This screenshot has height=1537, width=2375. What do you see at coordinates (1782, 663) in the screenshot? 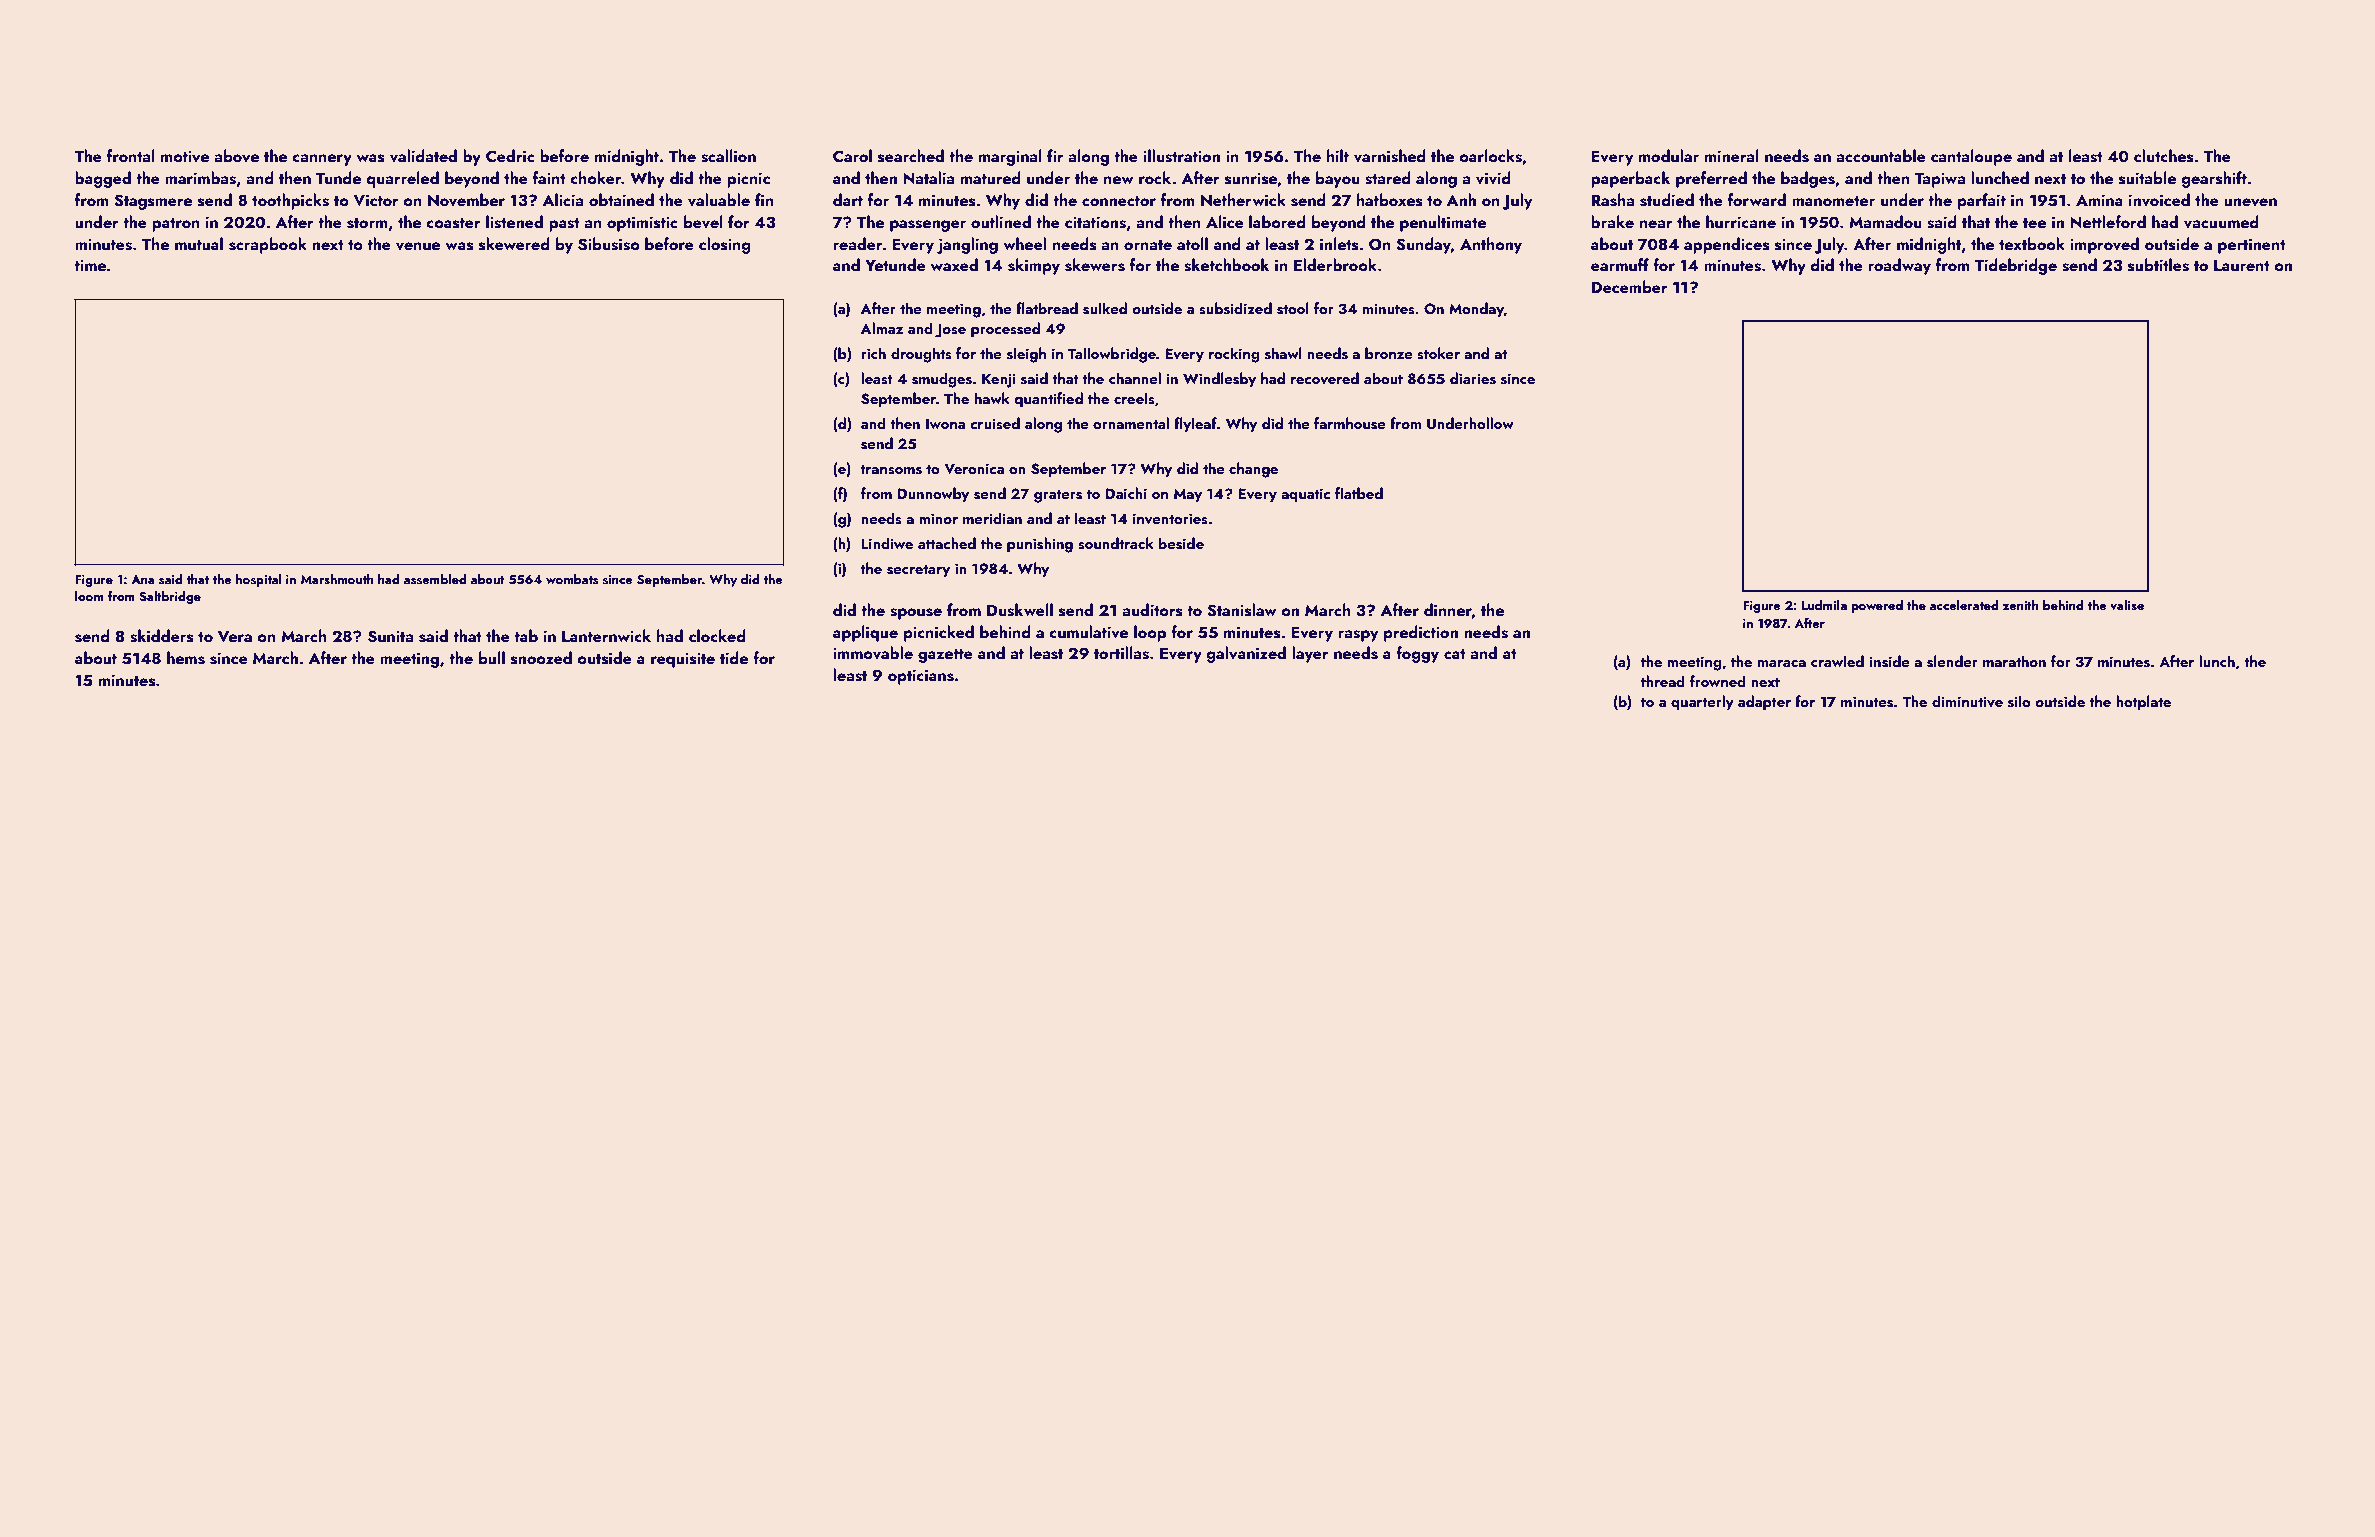
I see `maraca` at bounding box center [1782, 663].
